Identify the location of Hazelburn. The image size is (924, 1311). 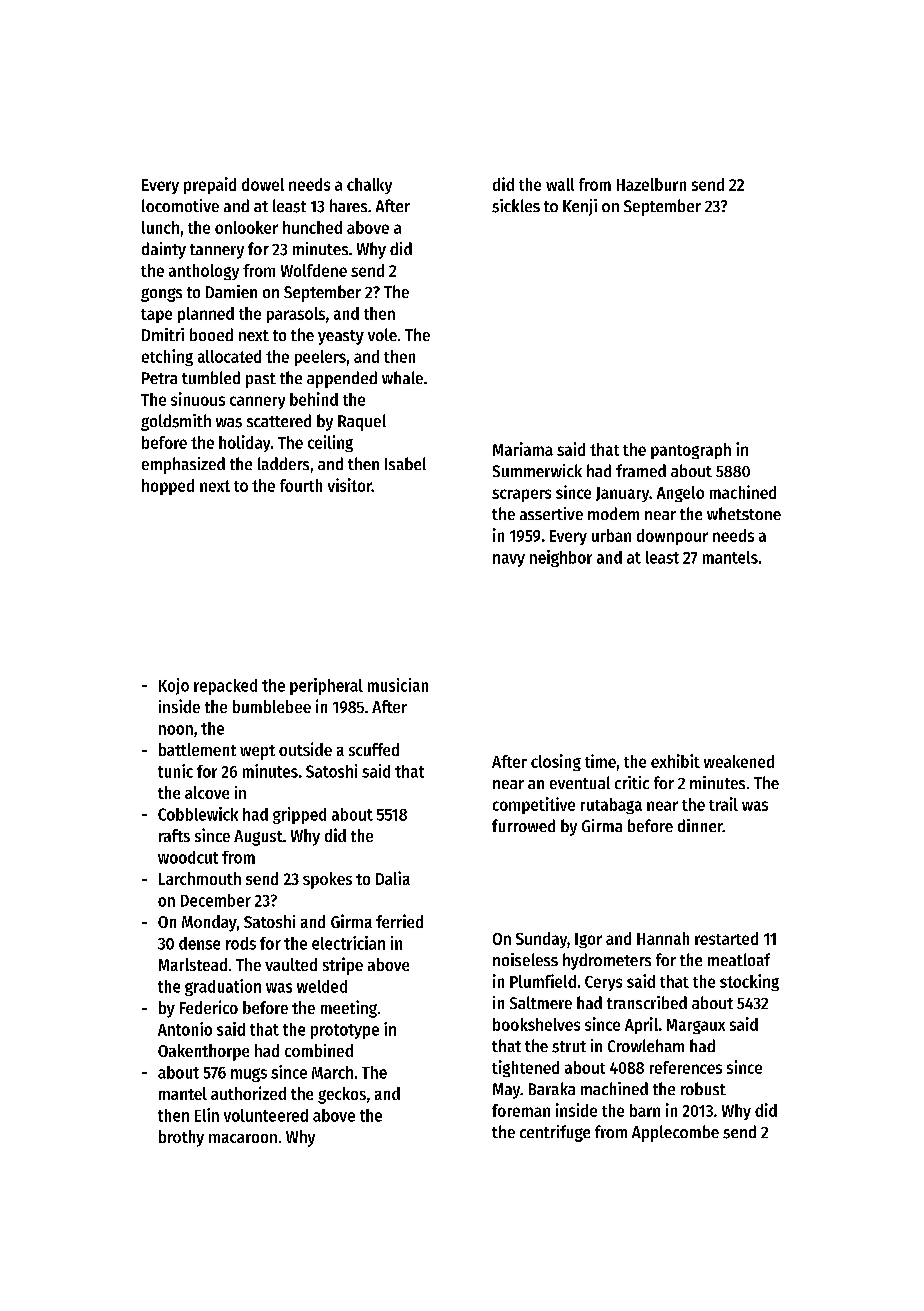
(651, 184).
